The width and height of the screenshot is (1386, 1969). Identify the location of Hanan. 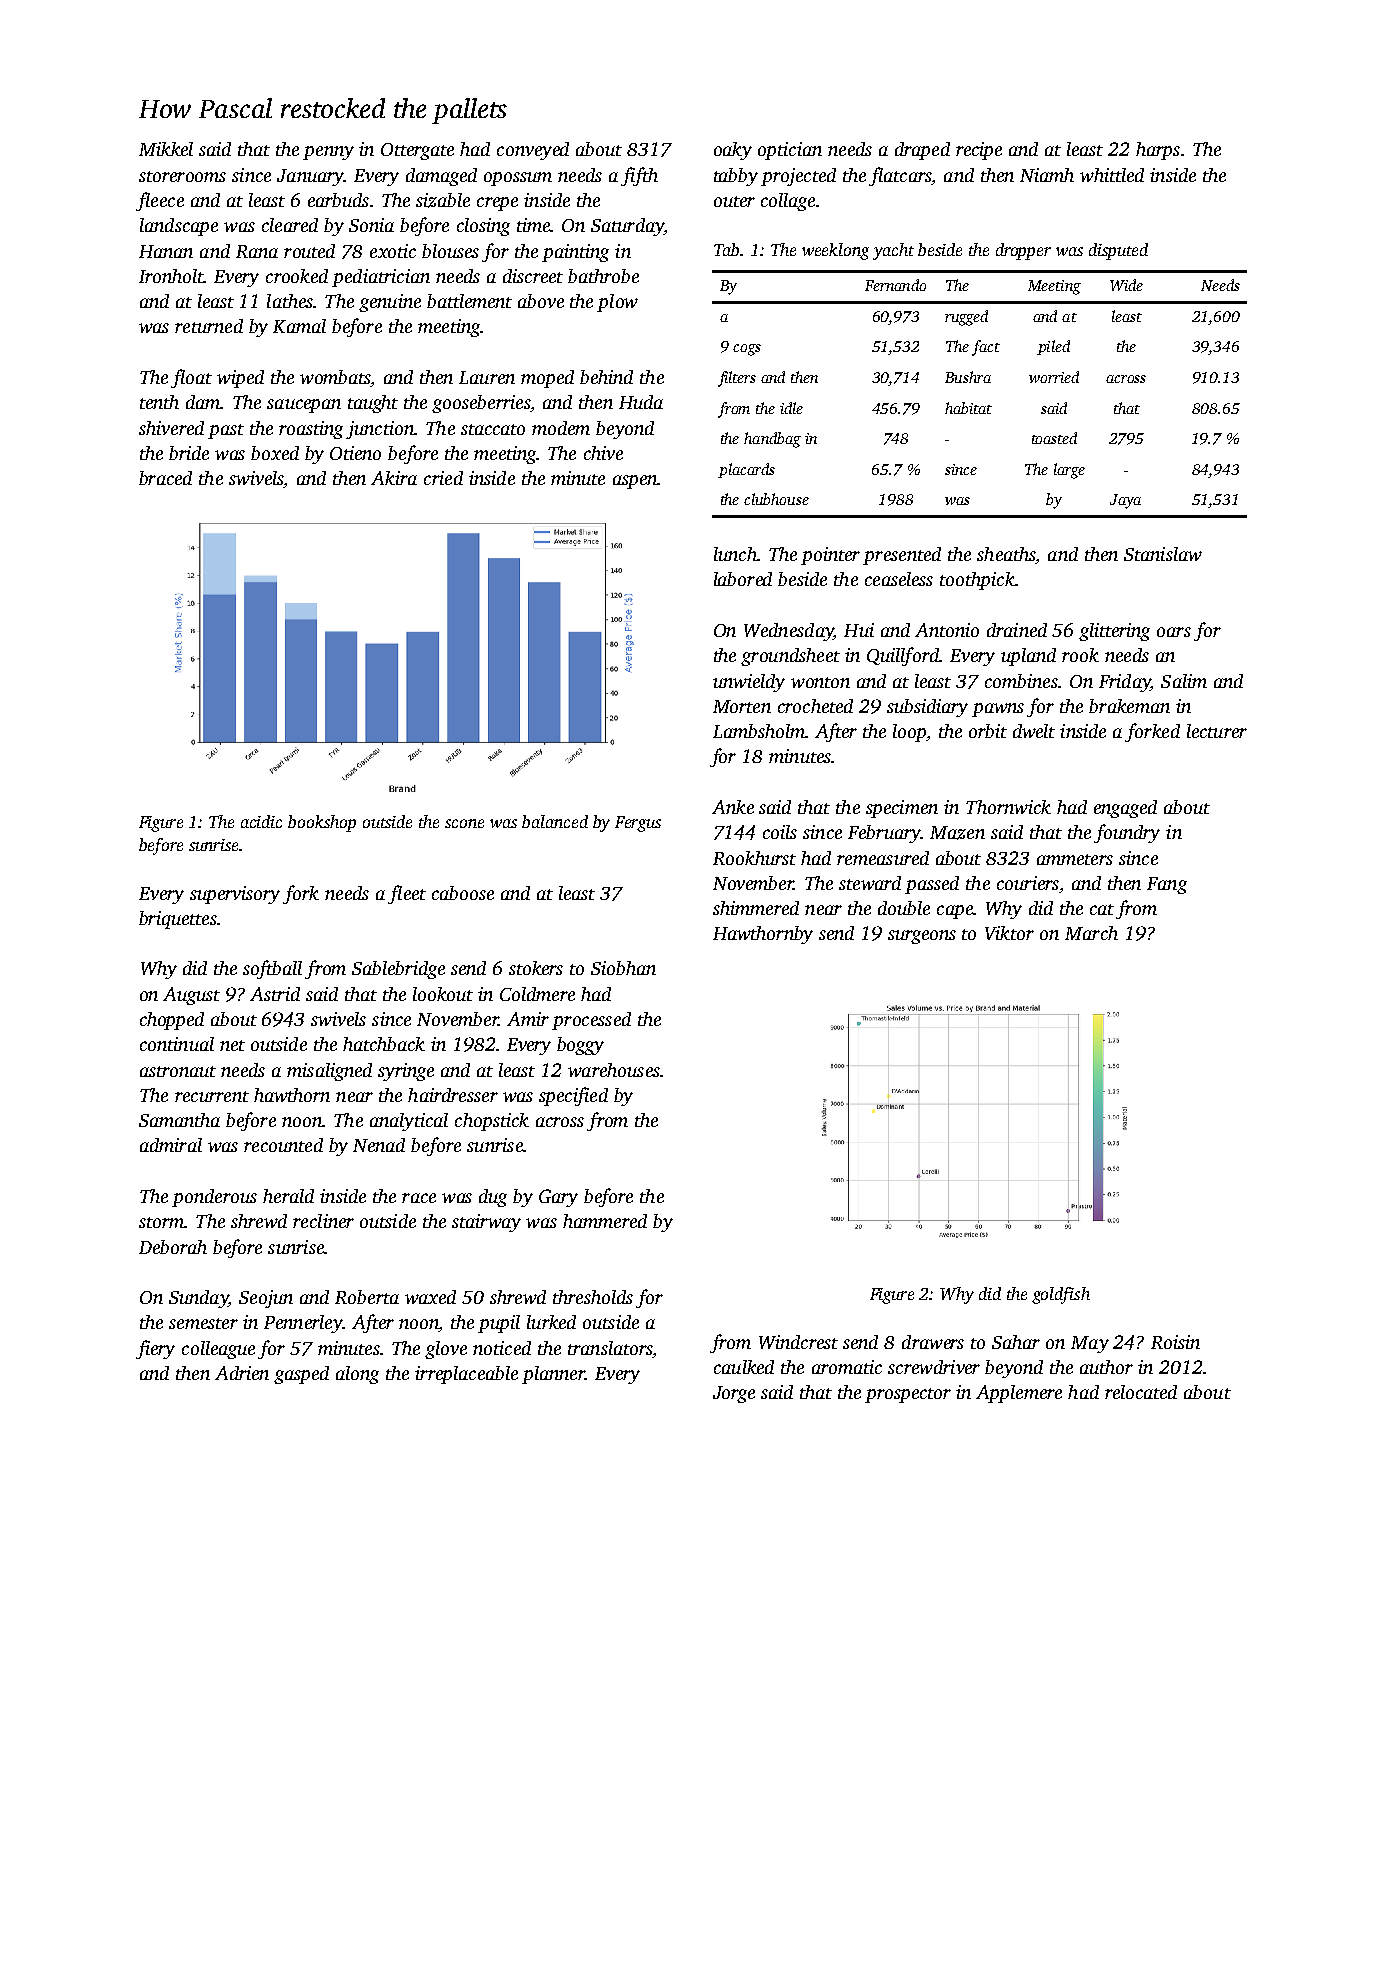
(166, 251).
